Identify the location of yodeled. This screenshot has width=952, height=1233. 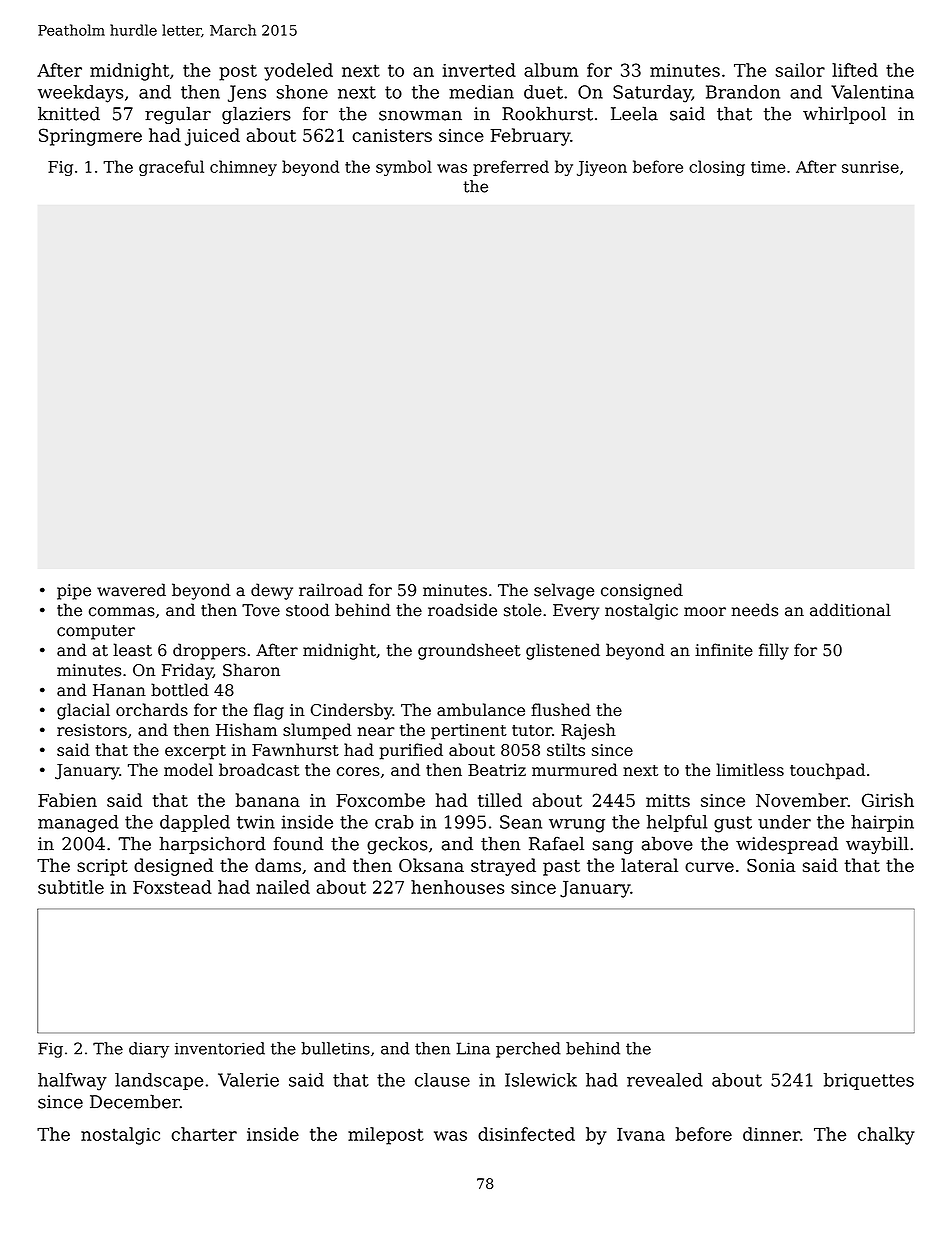
(298, 72).
